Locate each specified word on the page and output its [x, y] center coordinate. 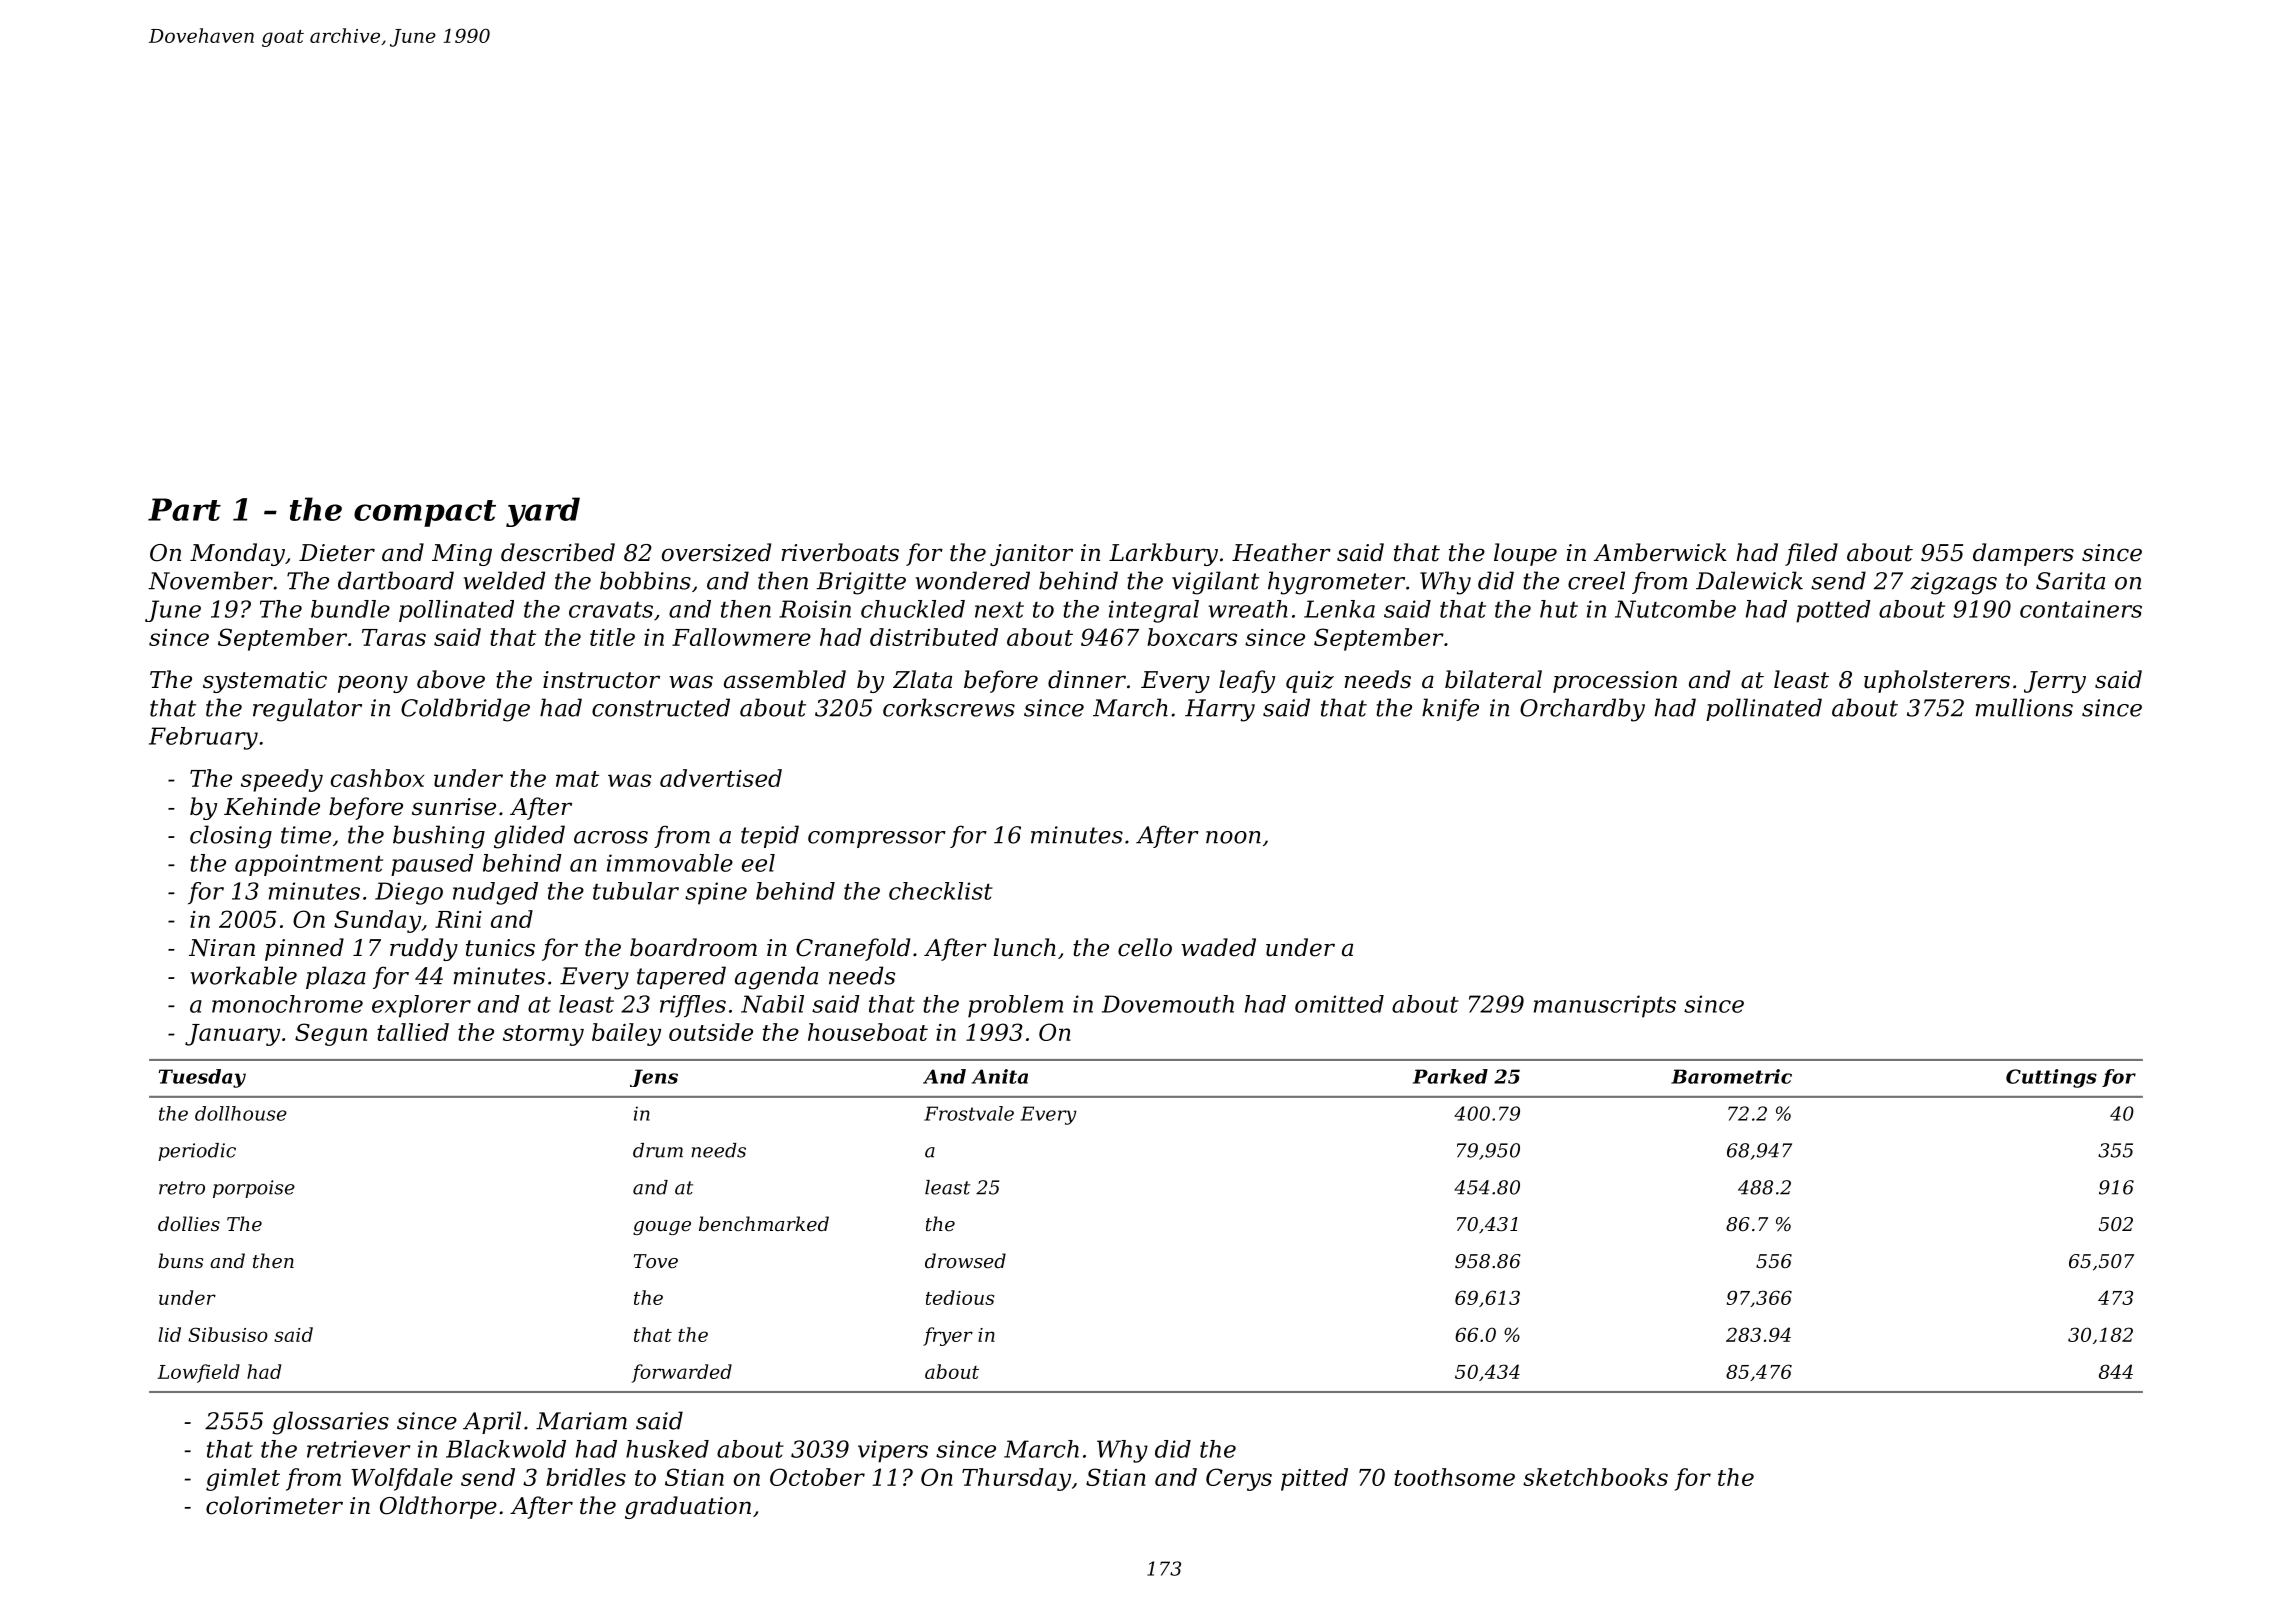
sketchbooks [1595, 1477]
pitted [1314, 1479]
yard [543, 512]
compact [425, 513]
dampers [2023, 554]
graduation [688, 1507]
